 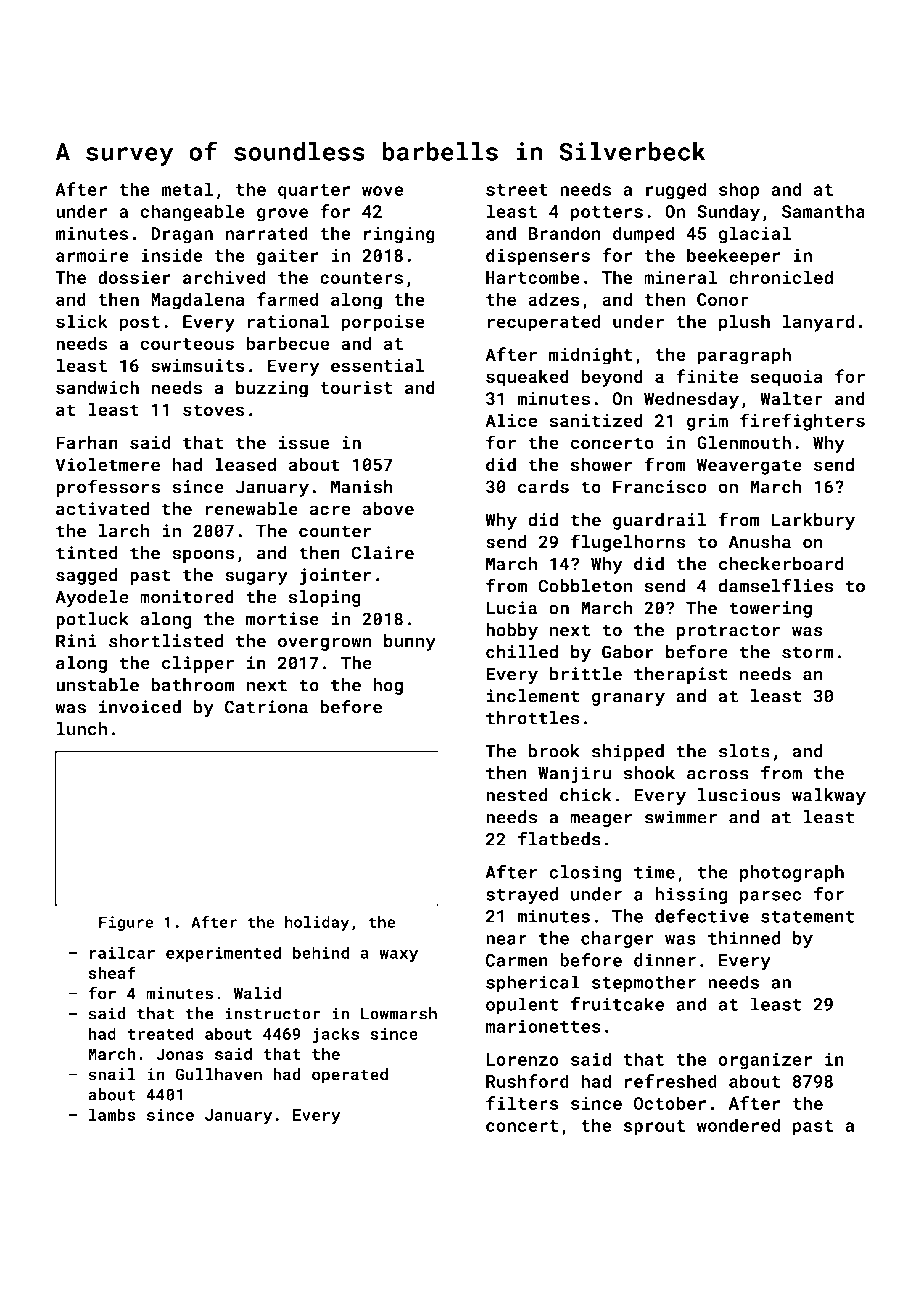 What do you see at coordinates (590, 356) in the document?
I see `midnight` at bounding box center [590, 356].
